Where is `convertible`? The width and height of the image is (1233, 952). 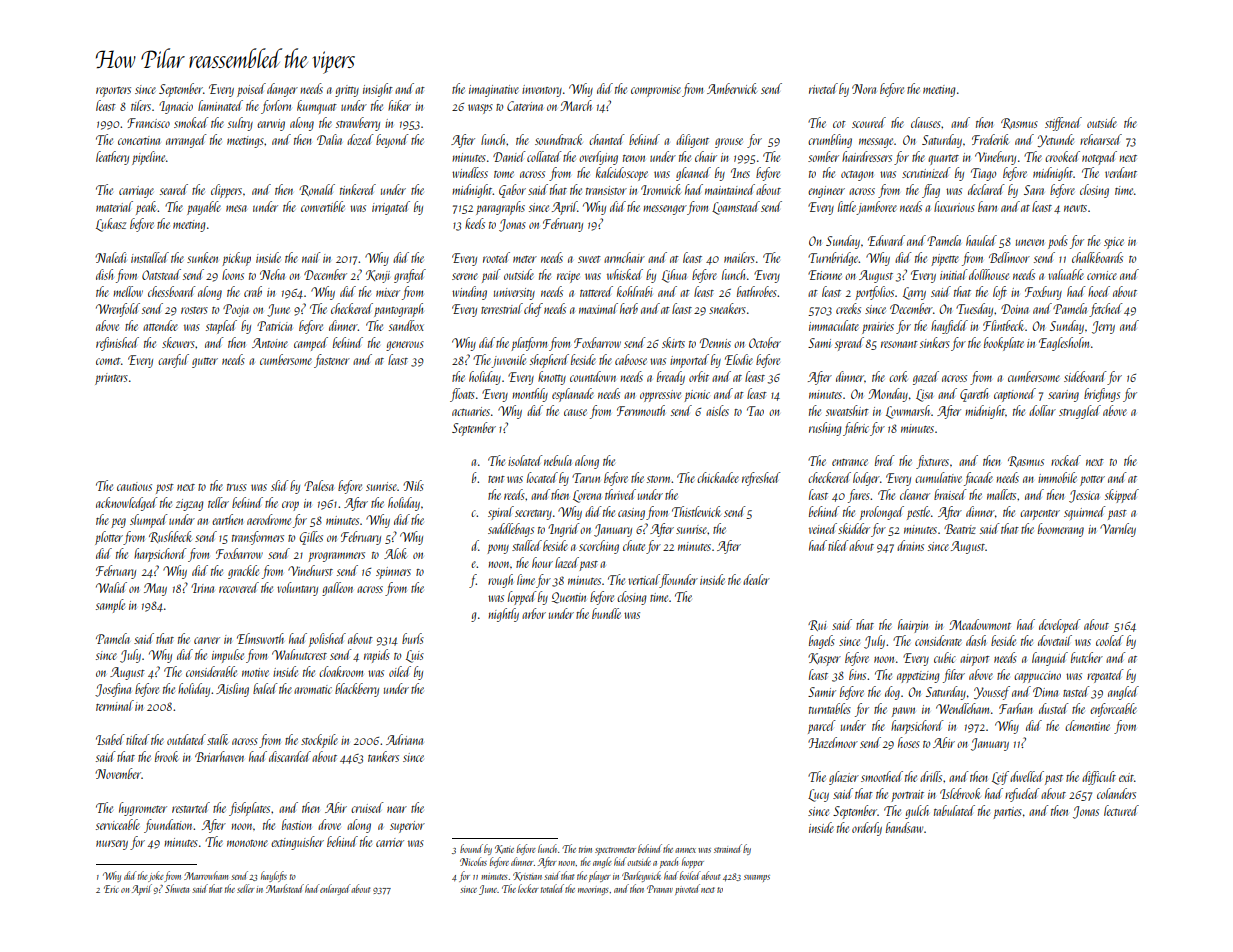
convertible is located at coordinates (323, 206).
